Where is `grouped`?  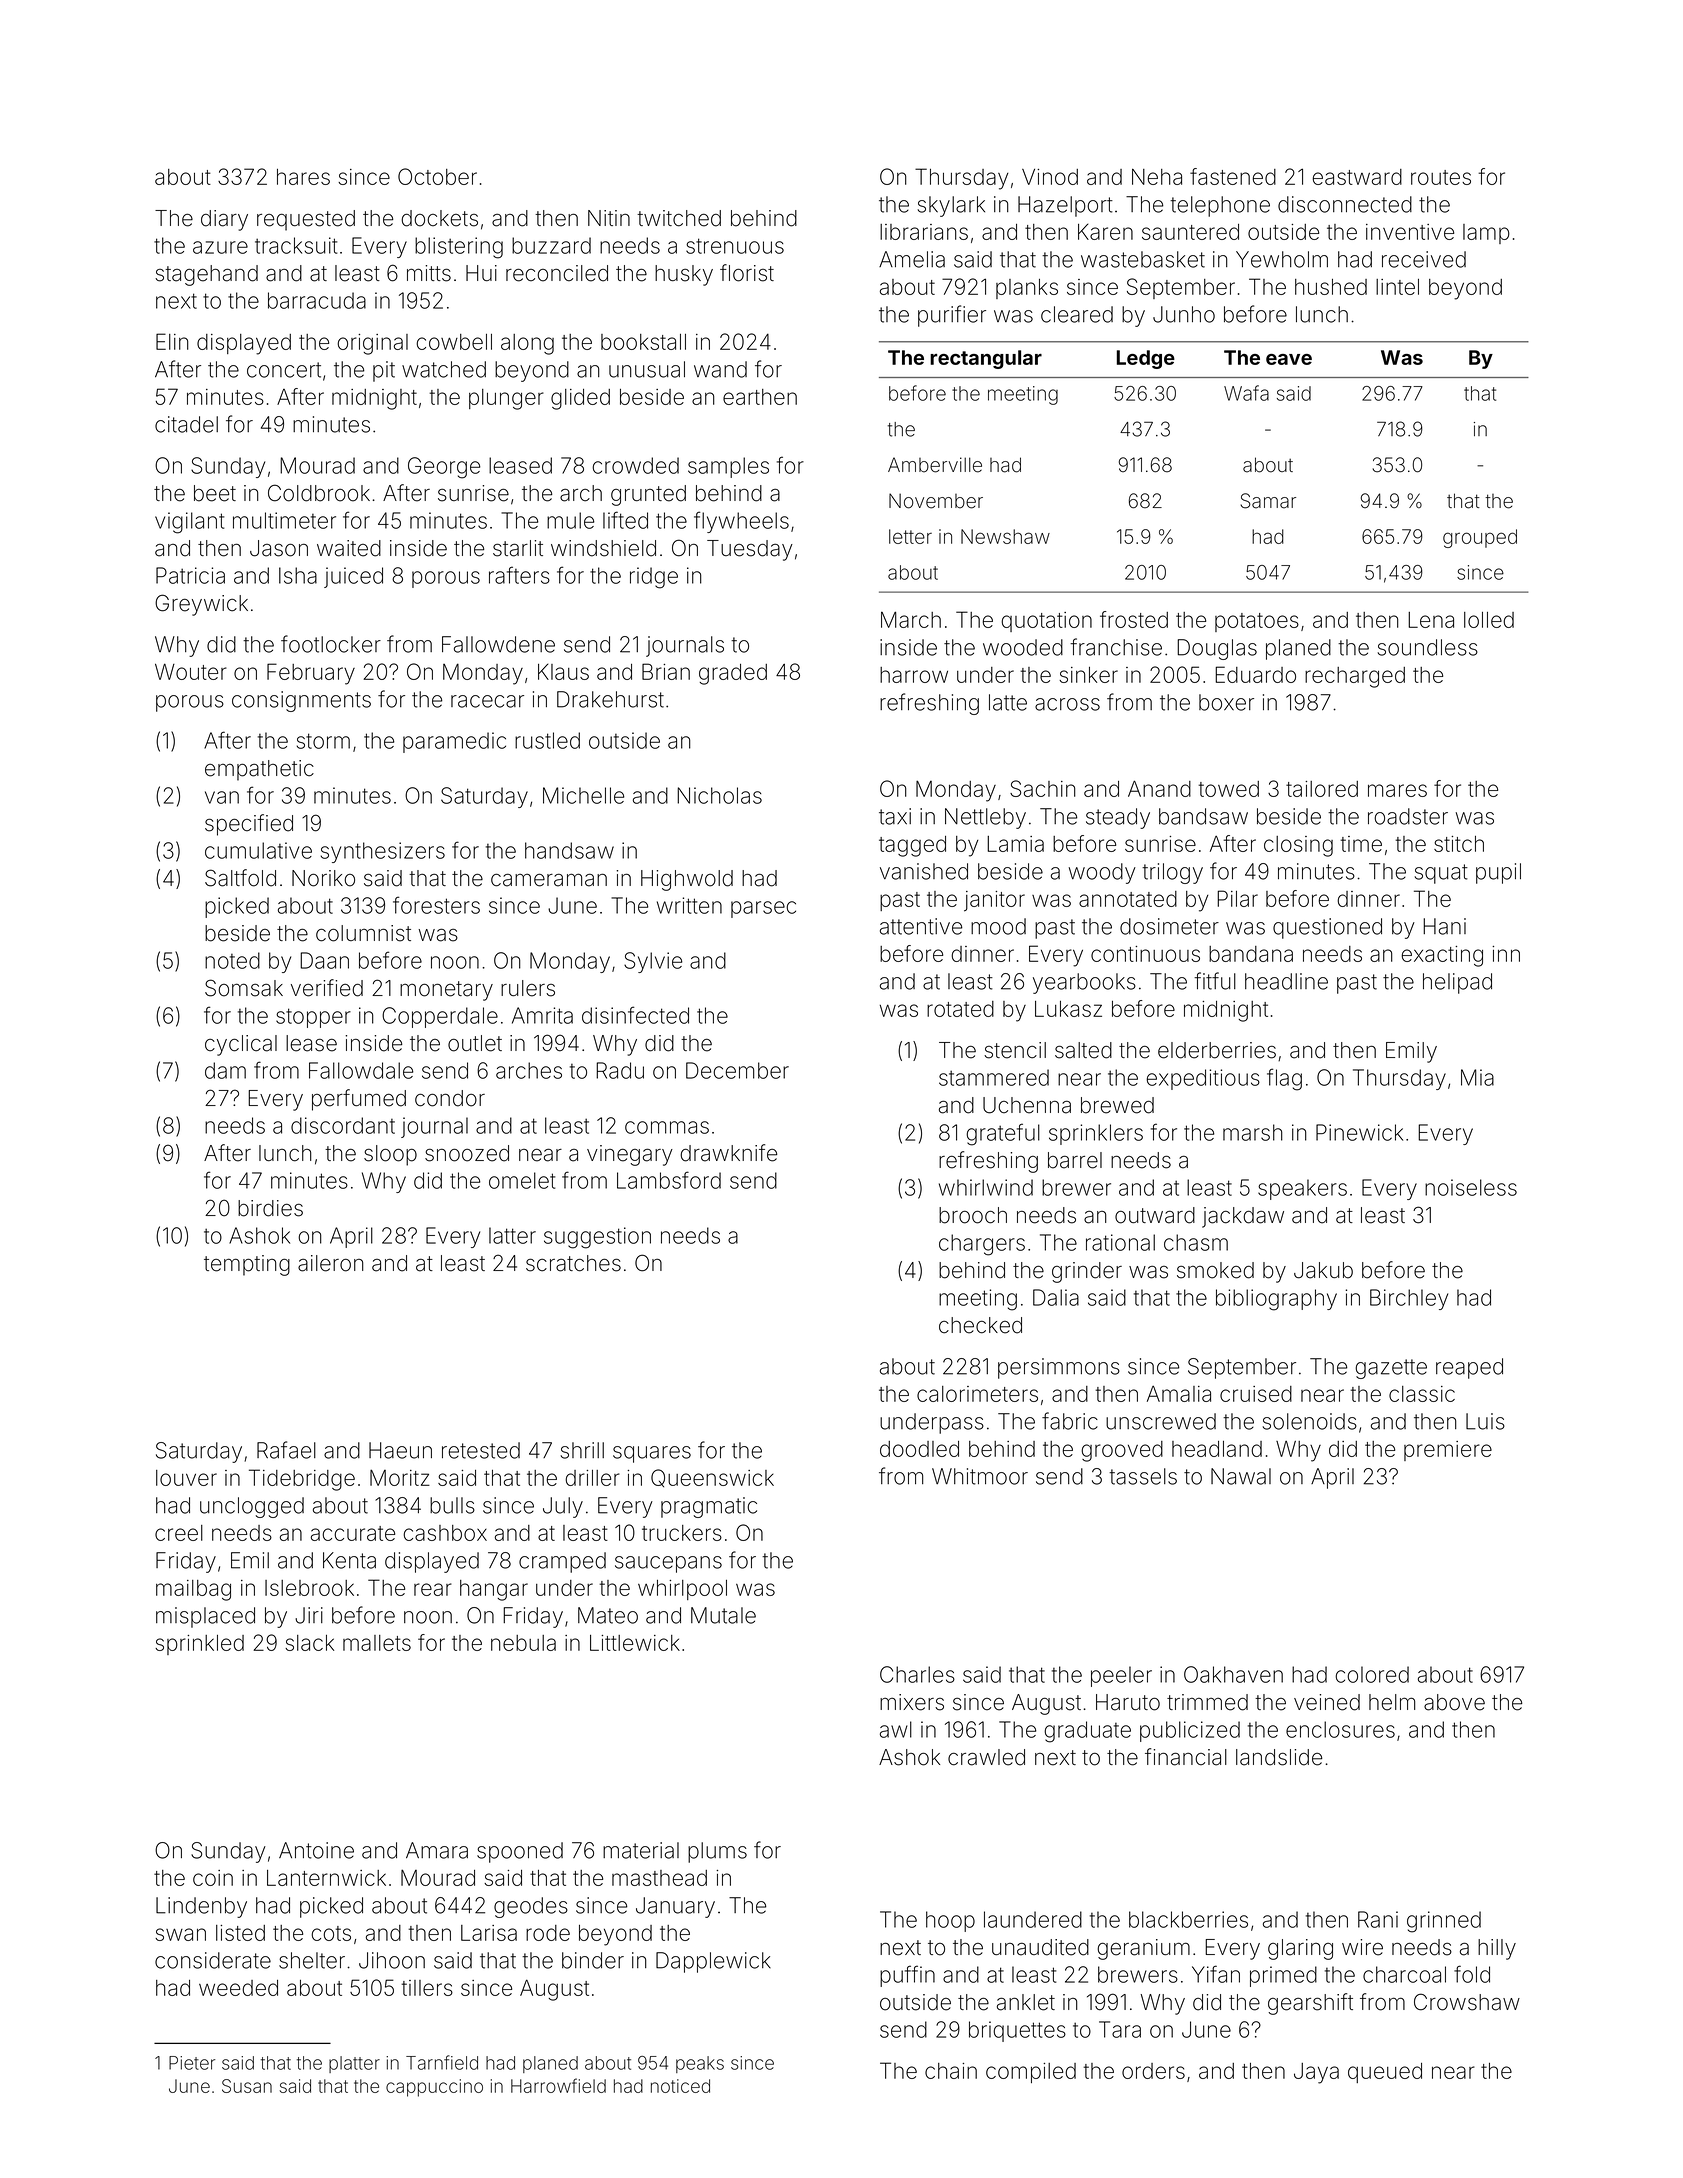 grouped is located at coordinates (1480, 538).
